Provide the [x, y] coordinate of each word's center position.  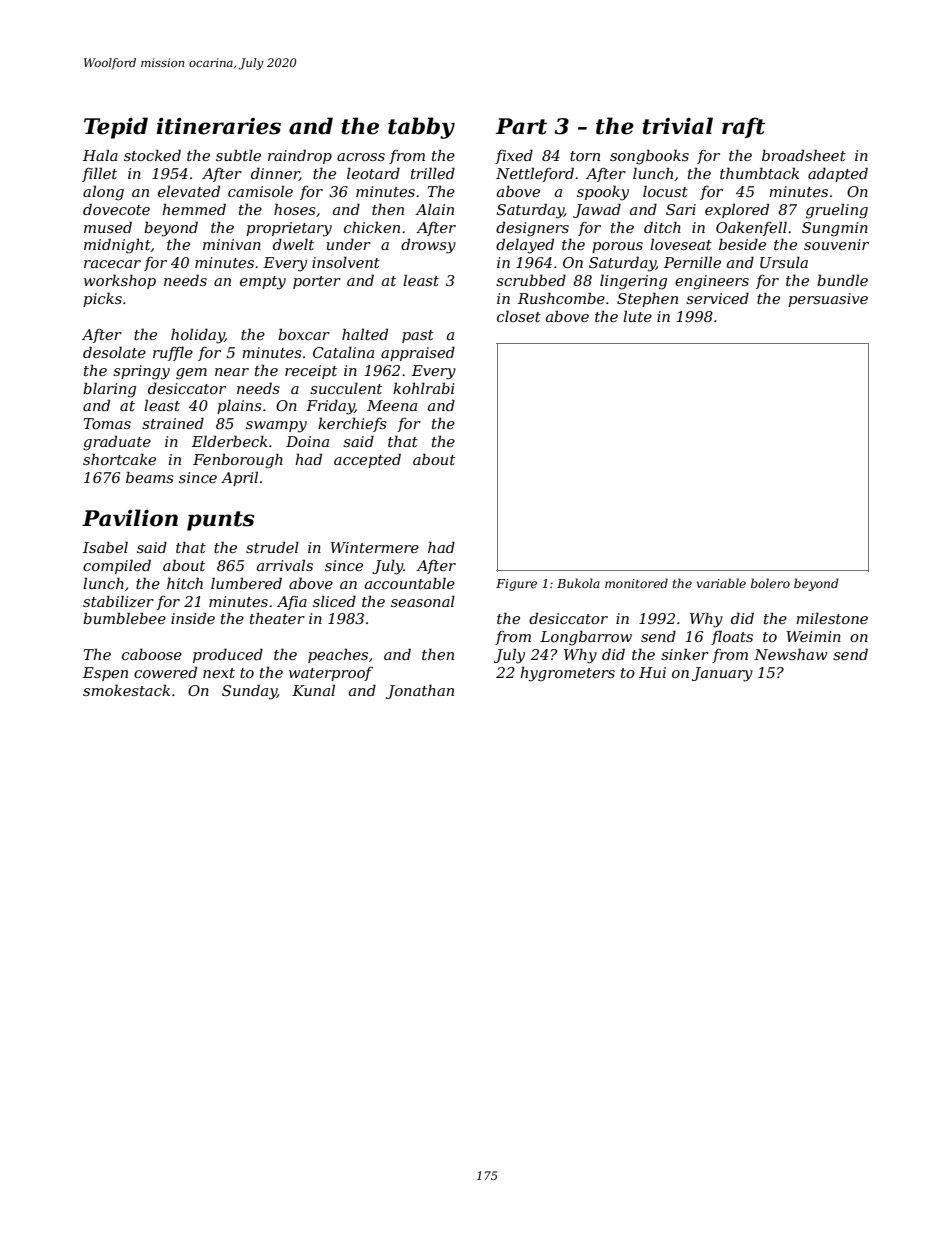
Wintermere [374, 547]
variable [721, 583]
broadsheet [804, 155]
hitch [185, 583]
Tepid [116, 128]
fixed [514, 156]
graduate [117, 443]
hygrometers [567, 674]
